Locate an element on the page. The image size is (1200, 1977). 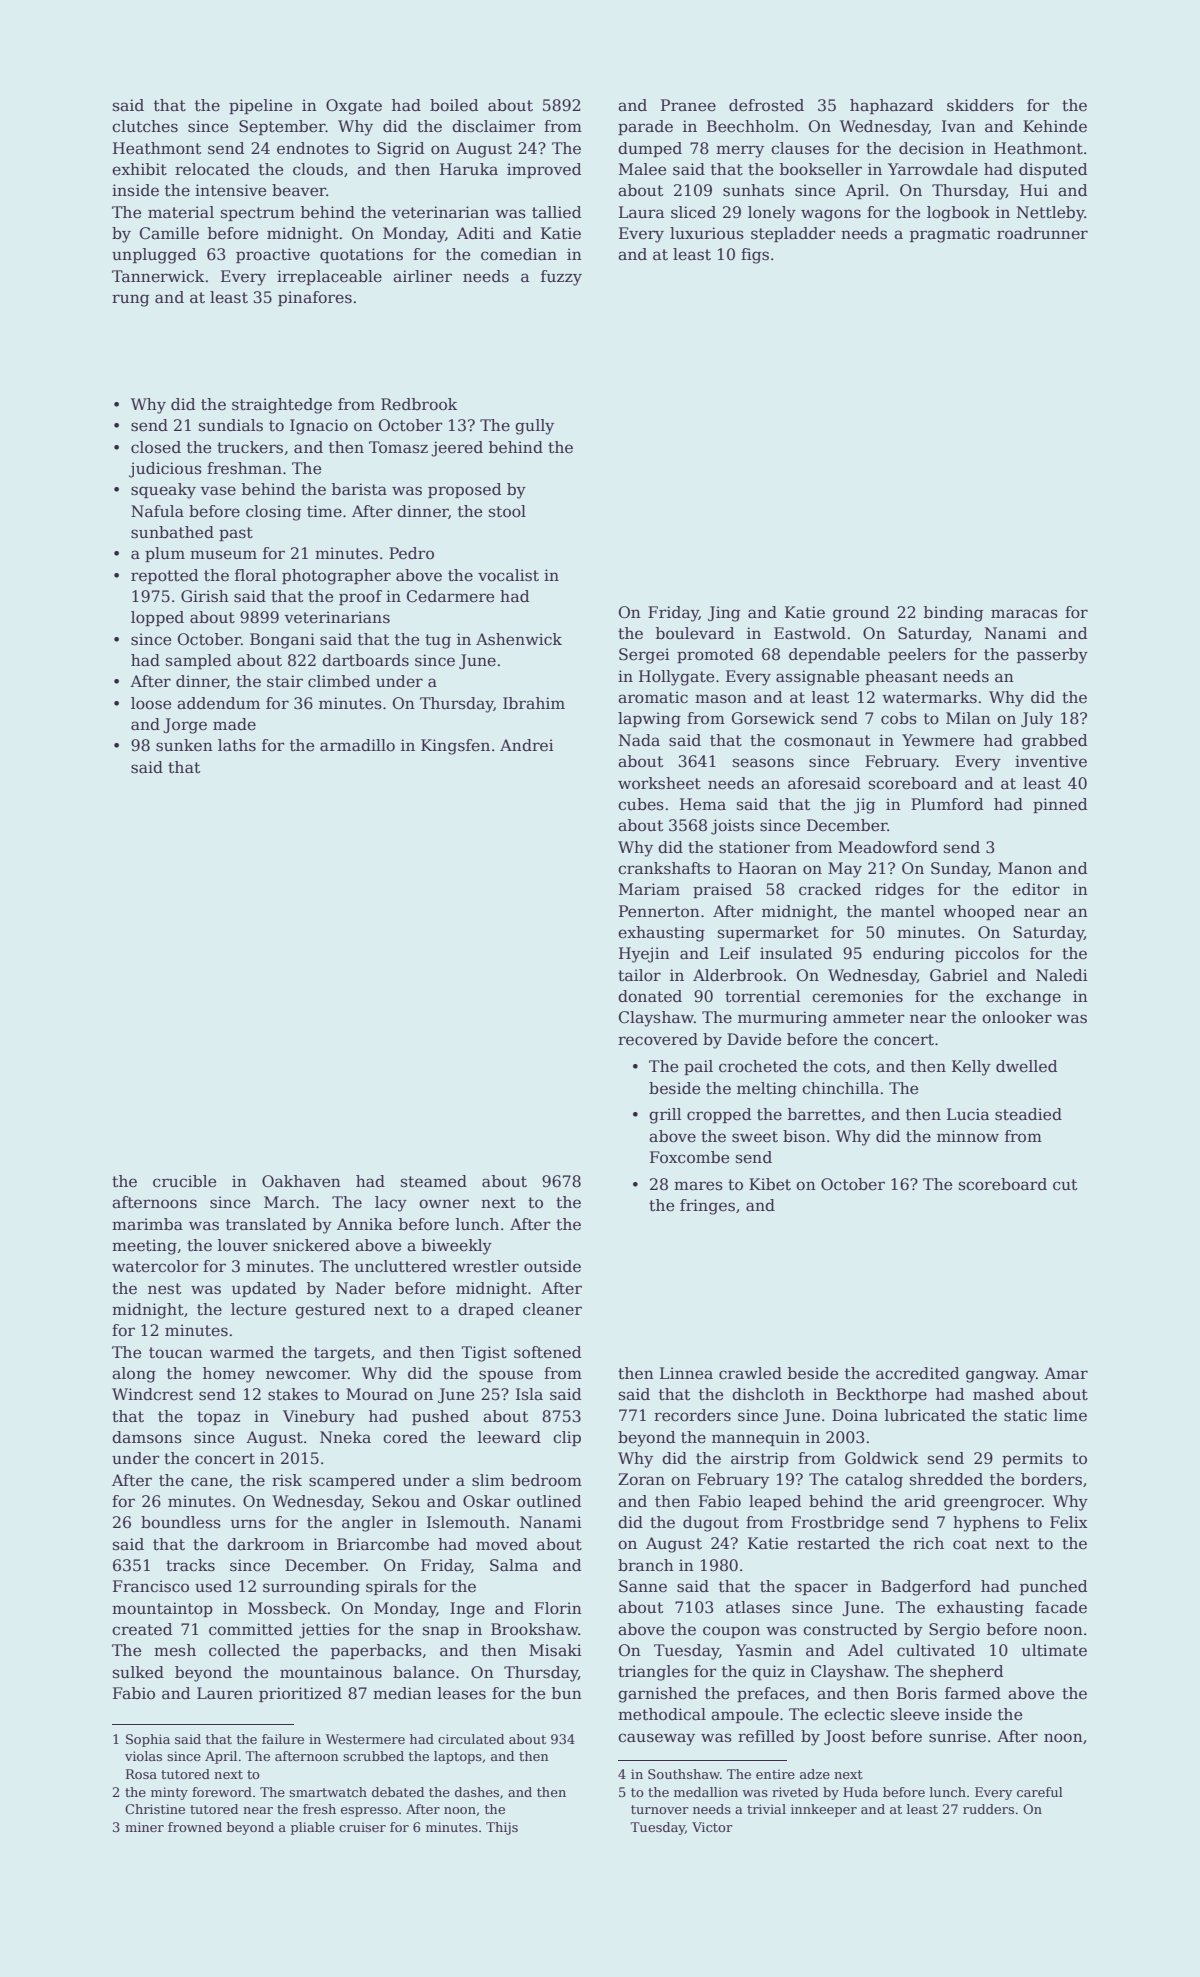
topaz is located at coordinates (218, 1418).
